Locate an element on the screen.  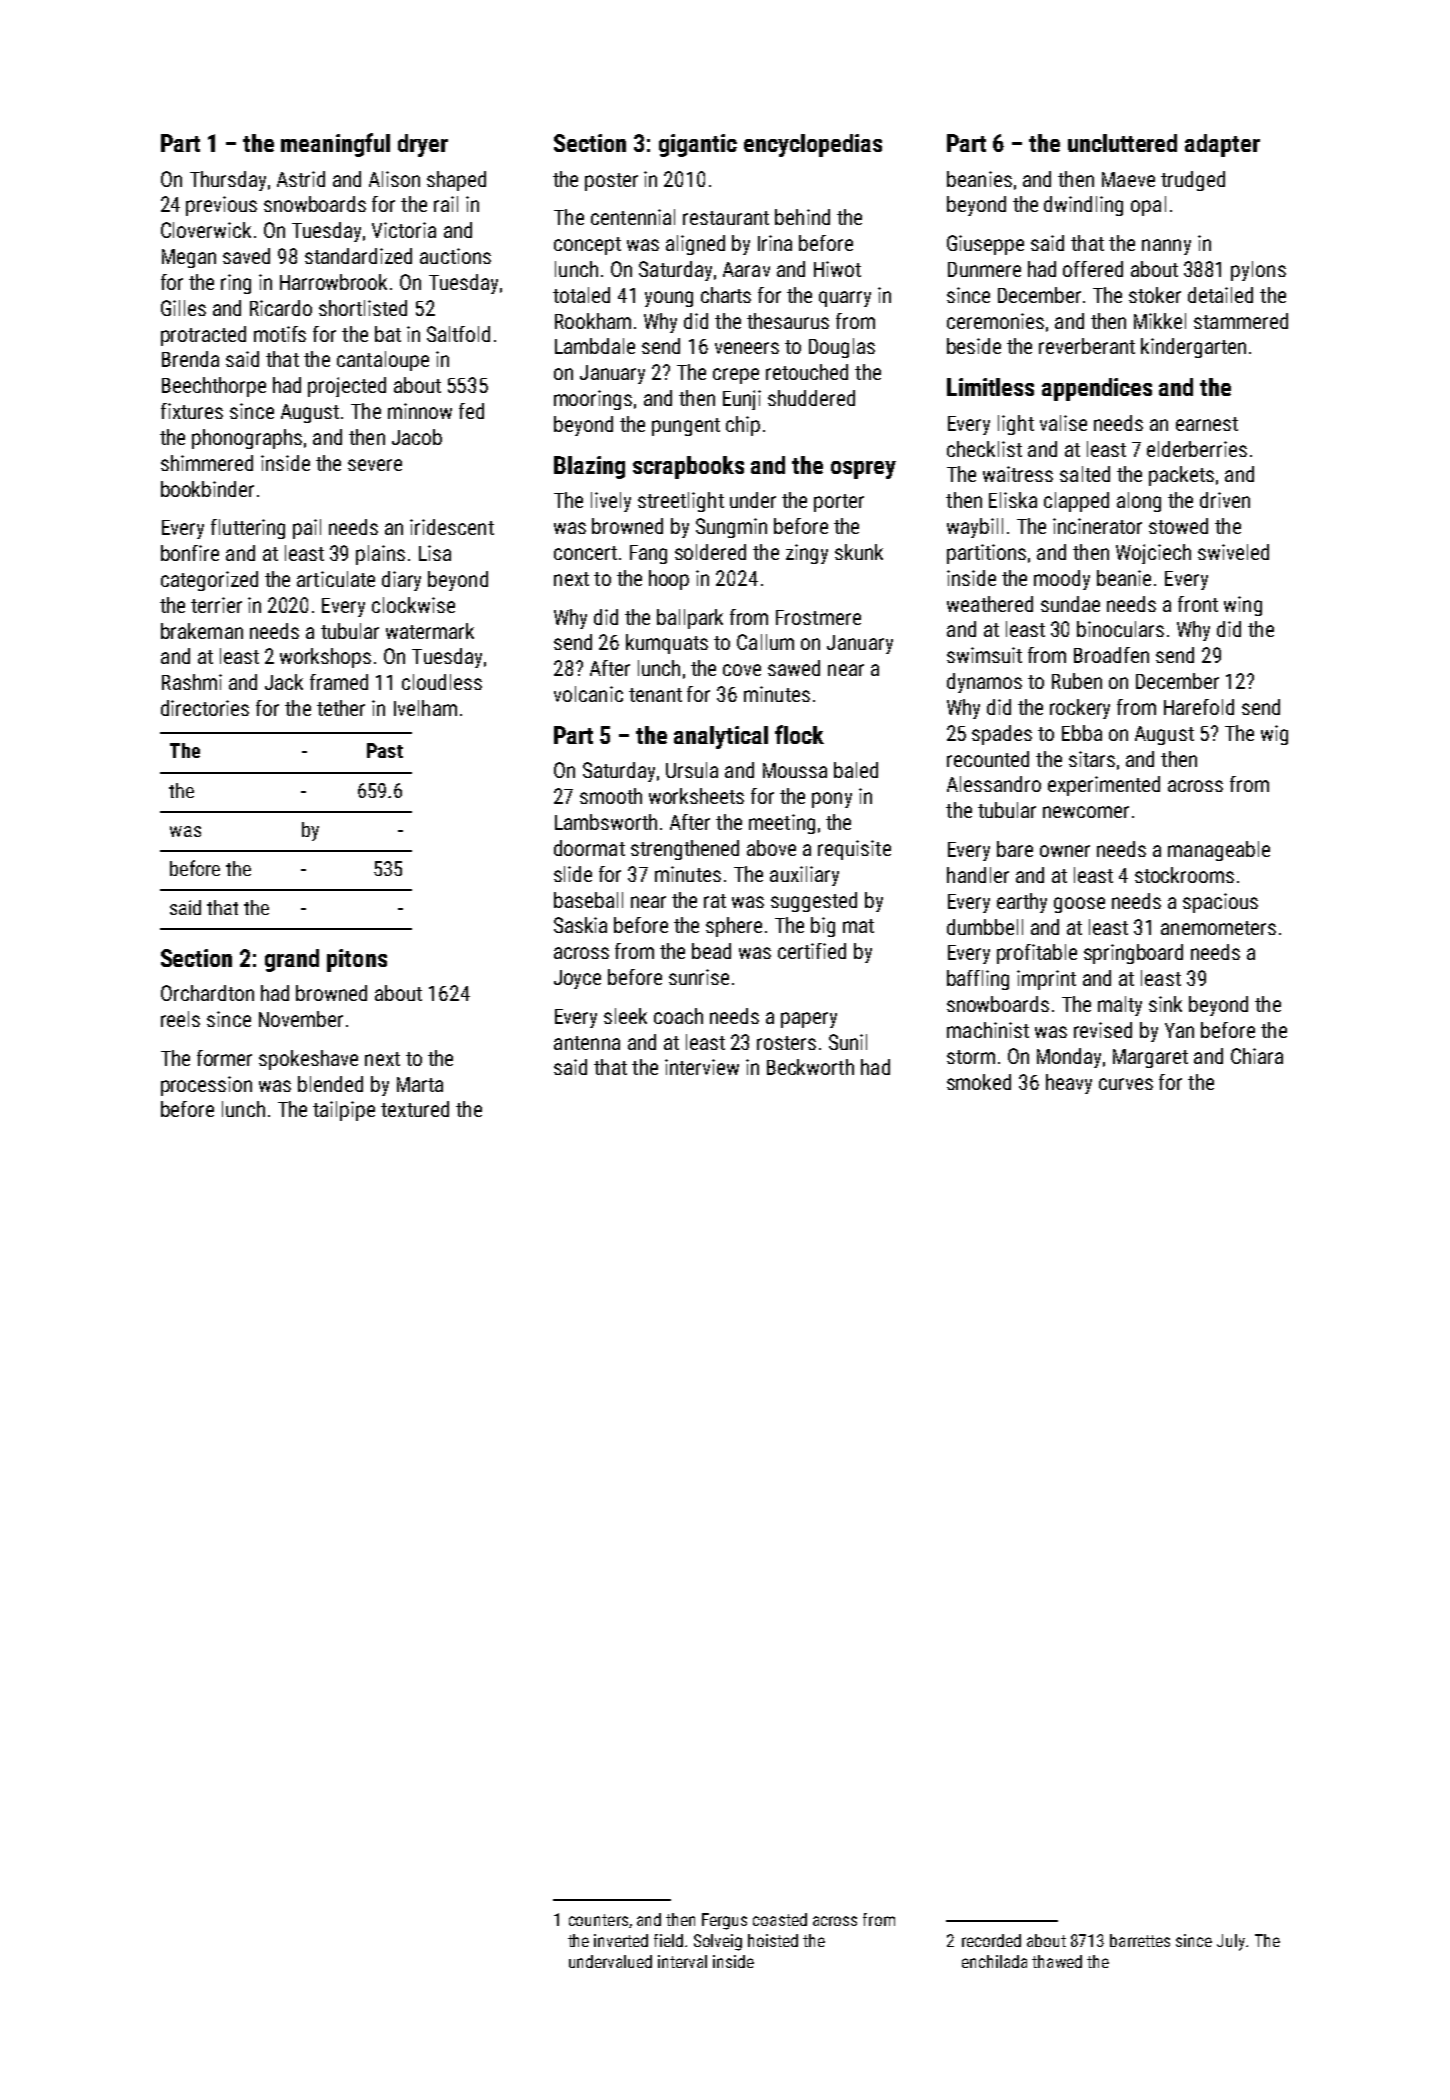
encyclopedias is located at coordinates (813, 145).
